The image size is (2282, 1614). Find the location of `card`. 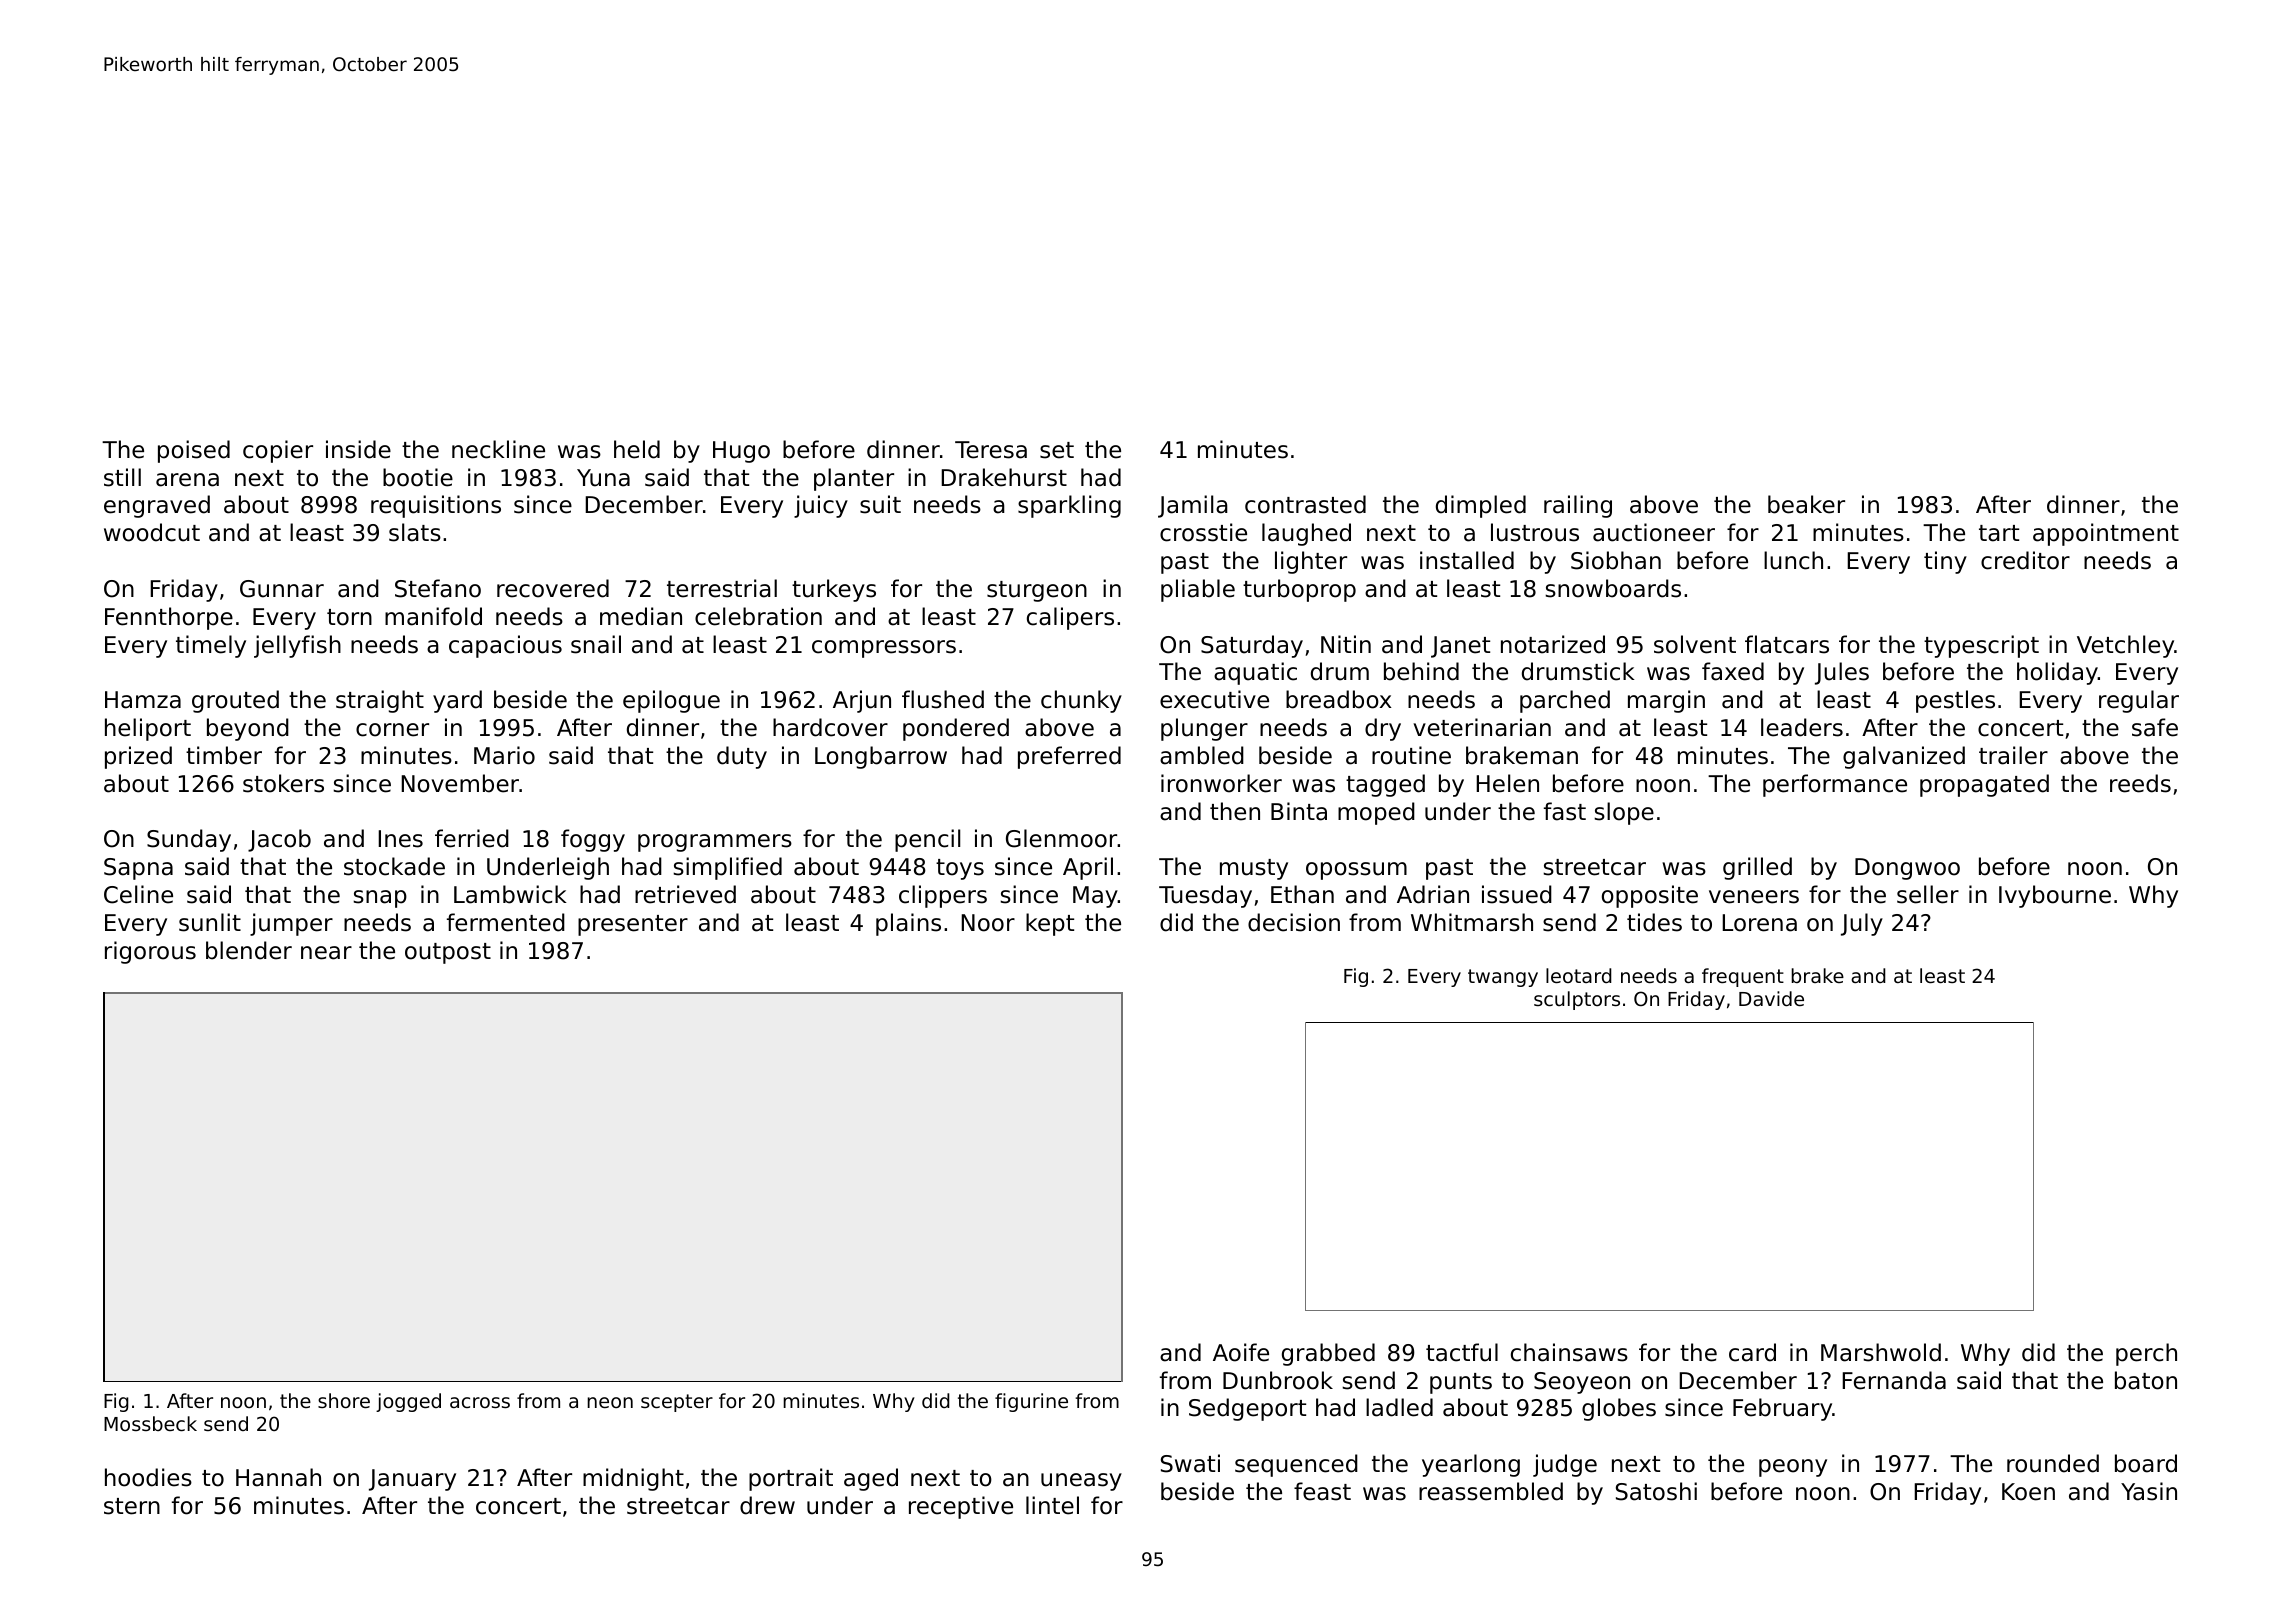

card is located at coordinates (1752, 1352).
